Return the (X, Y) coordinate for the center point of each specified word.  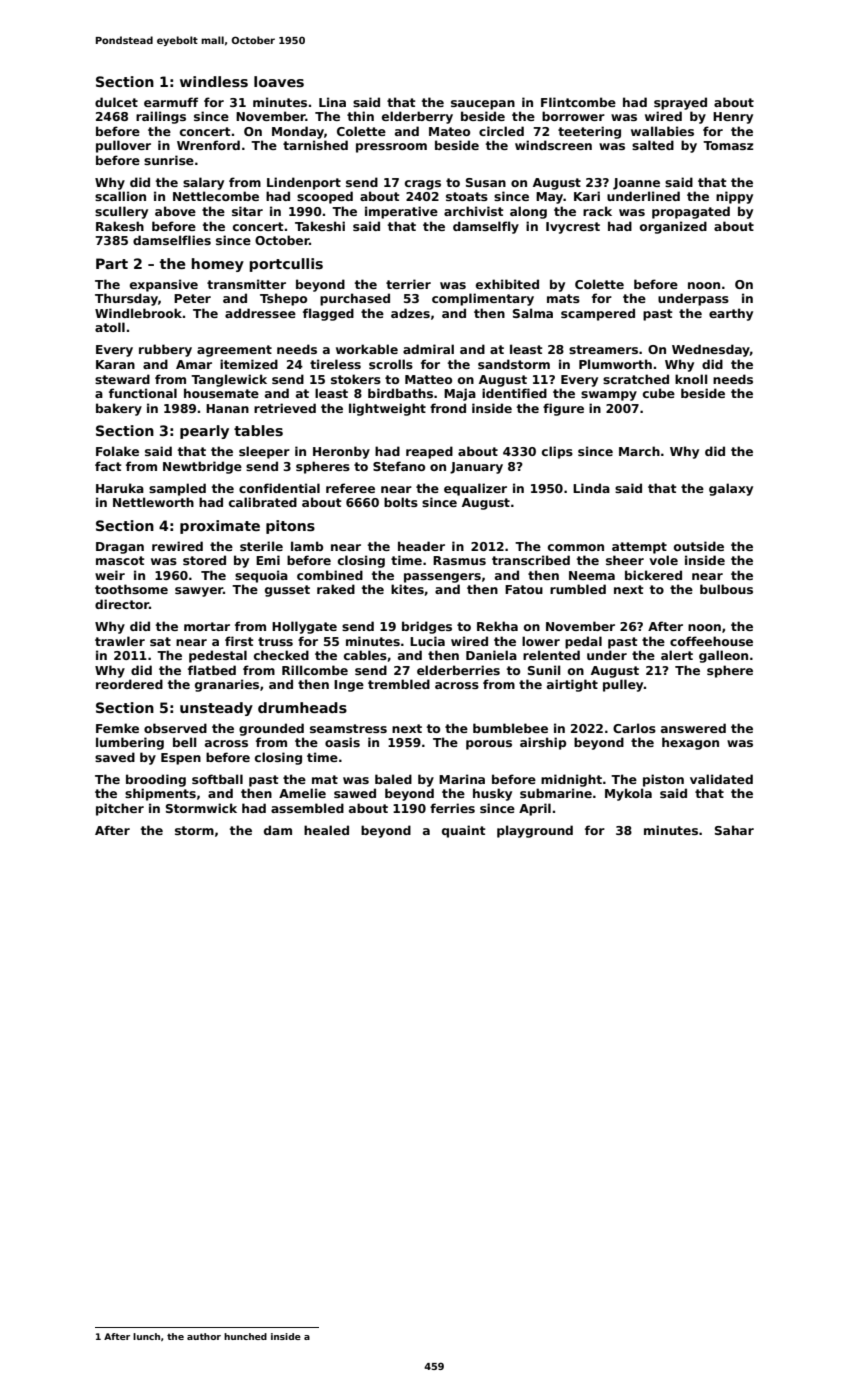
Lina (332, 102)
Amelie (302, 793)
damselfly (486, 227)
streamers (603, 349)
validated (721, 779)
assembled (307, 808)
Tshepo (283, 299)
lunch (146, 1336)
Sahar (734, 830)
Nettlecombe (216, 196)
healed (326, 830)
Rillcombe (315, 670)
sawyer (199, 592)
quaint (464, 831)
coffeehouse (711, 641)
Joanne (636, 184)
